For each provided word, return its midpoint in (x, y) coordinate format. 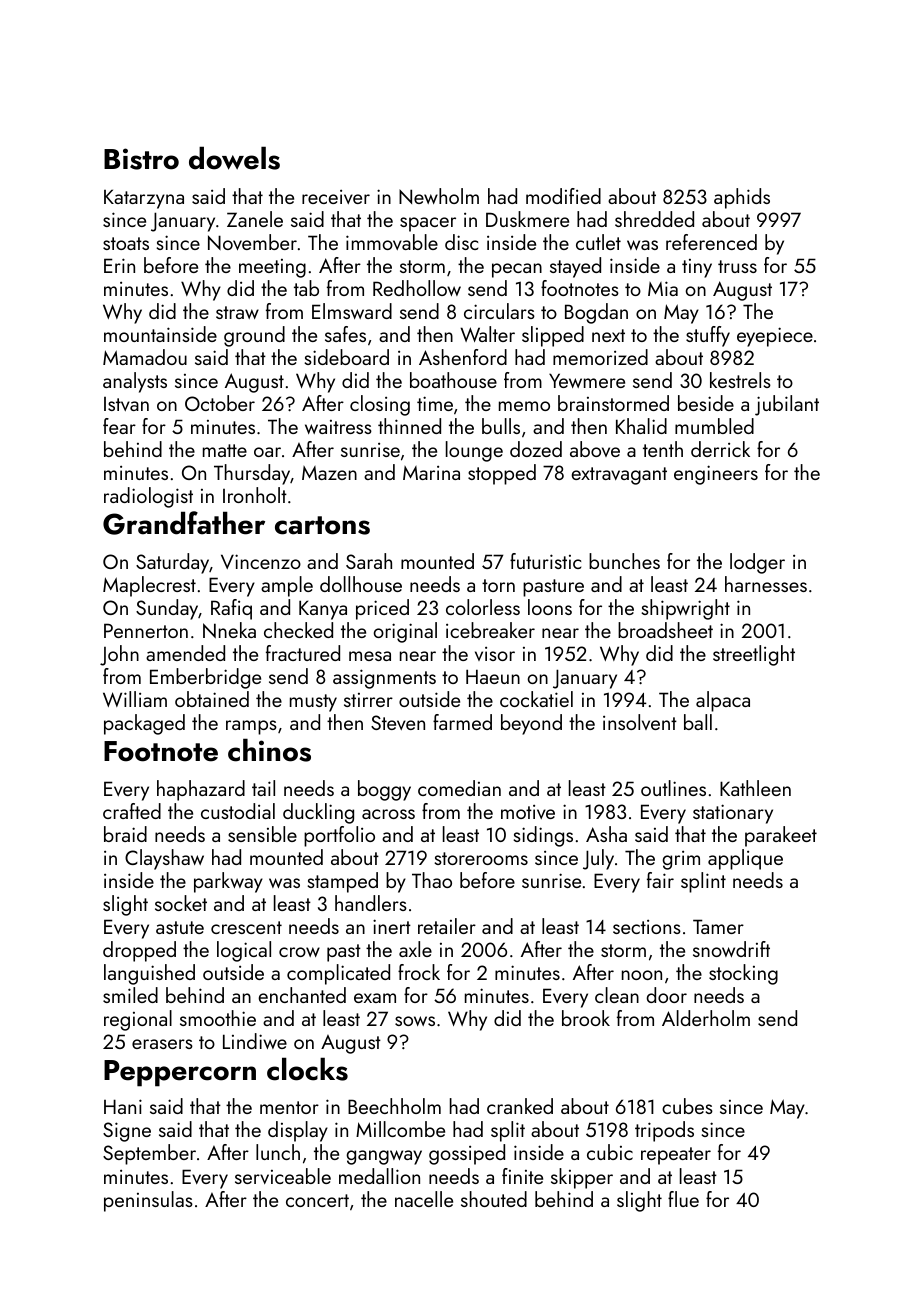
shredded (654, 219)
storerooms (481, 858)
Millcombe (400, 1129)
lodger (757, 563)
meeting (272, 268)
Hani (123, 1106)
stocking (743, 974)
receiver (336, 197)
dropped (139, 951)
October (220, 403)
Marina (431, 473)
